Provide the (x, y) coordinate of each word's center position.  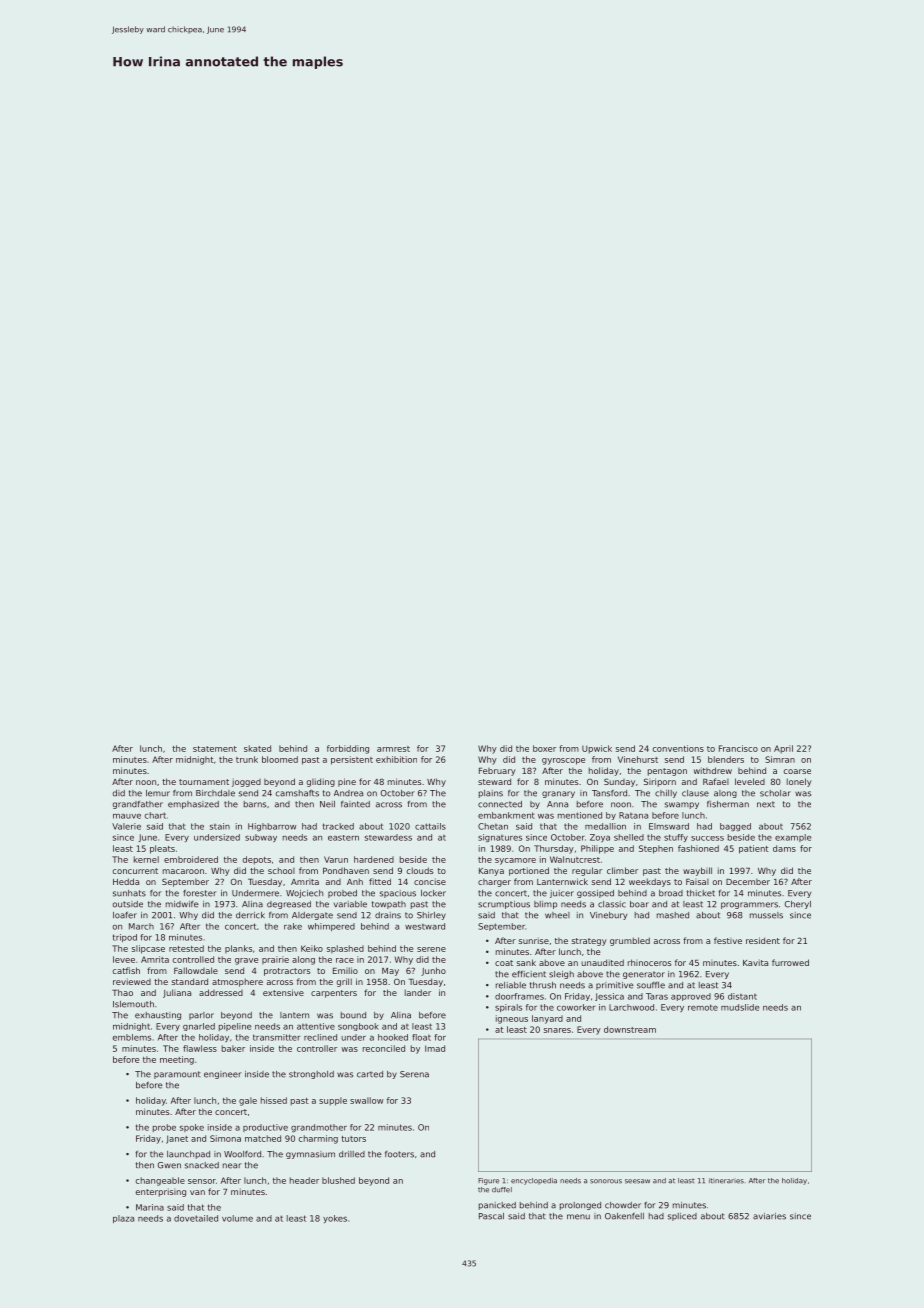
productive (265, 1128)
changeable (160, 1181)
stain (220, 826)
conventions (678, 748)
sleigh (561, 975)
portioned (529, 871)
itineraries (726, 1181)
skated (257, 748)
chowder (623, 1205)
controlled (193, 959)
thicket (701, 893)
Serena (414, 1074)
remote (703, 1007)
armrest (393, 749)
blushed (338, 1180)
